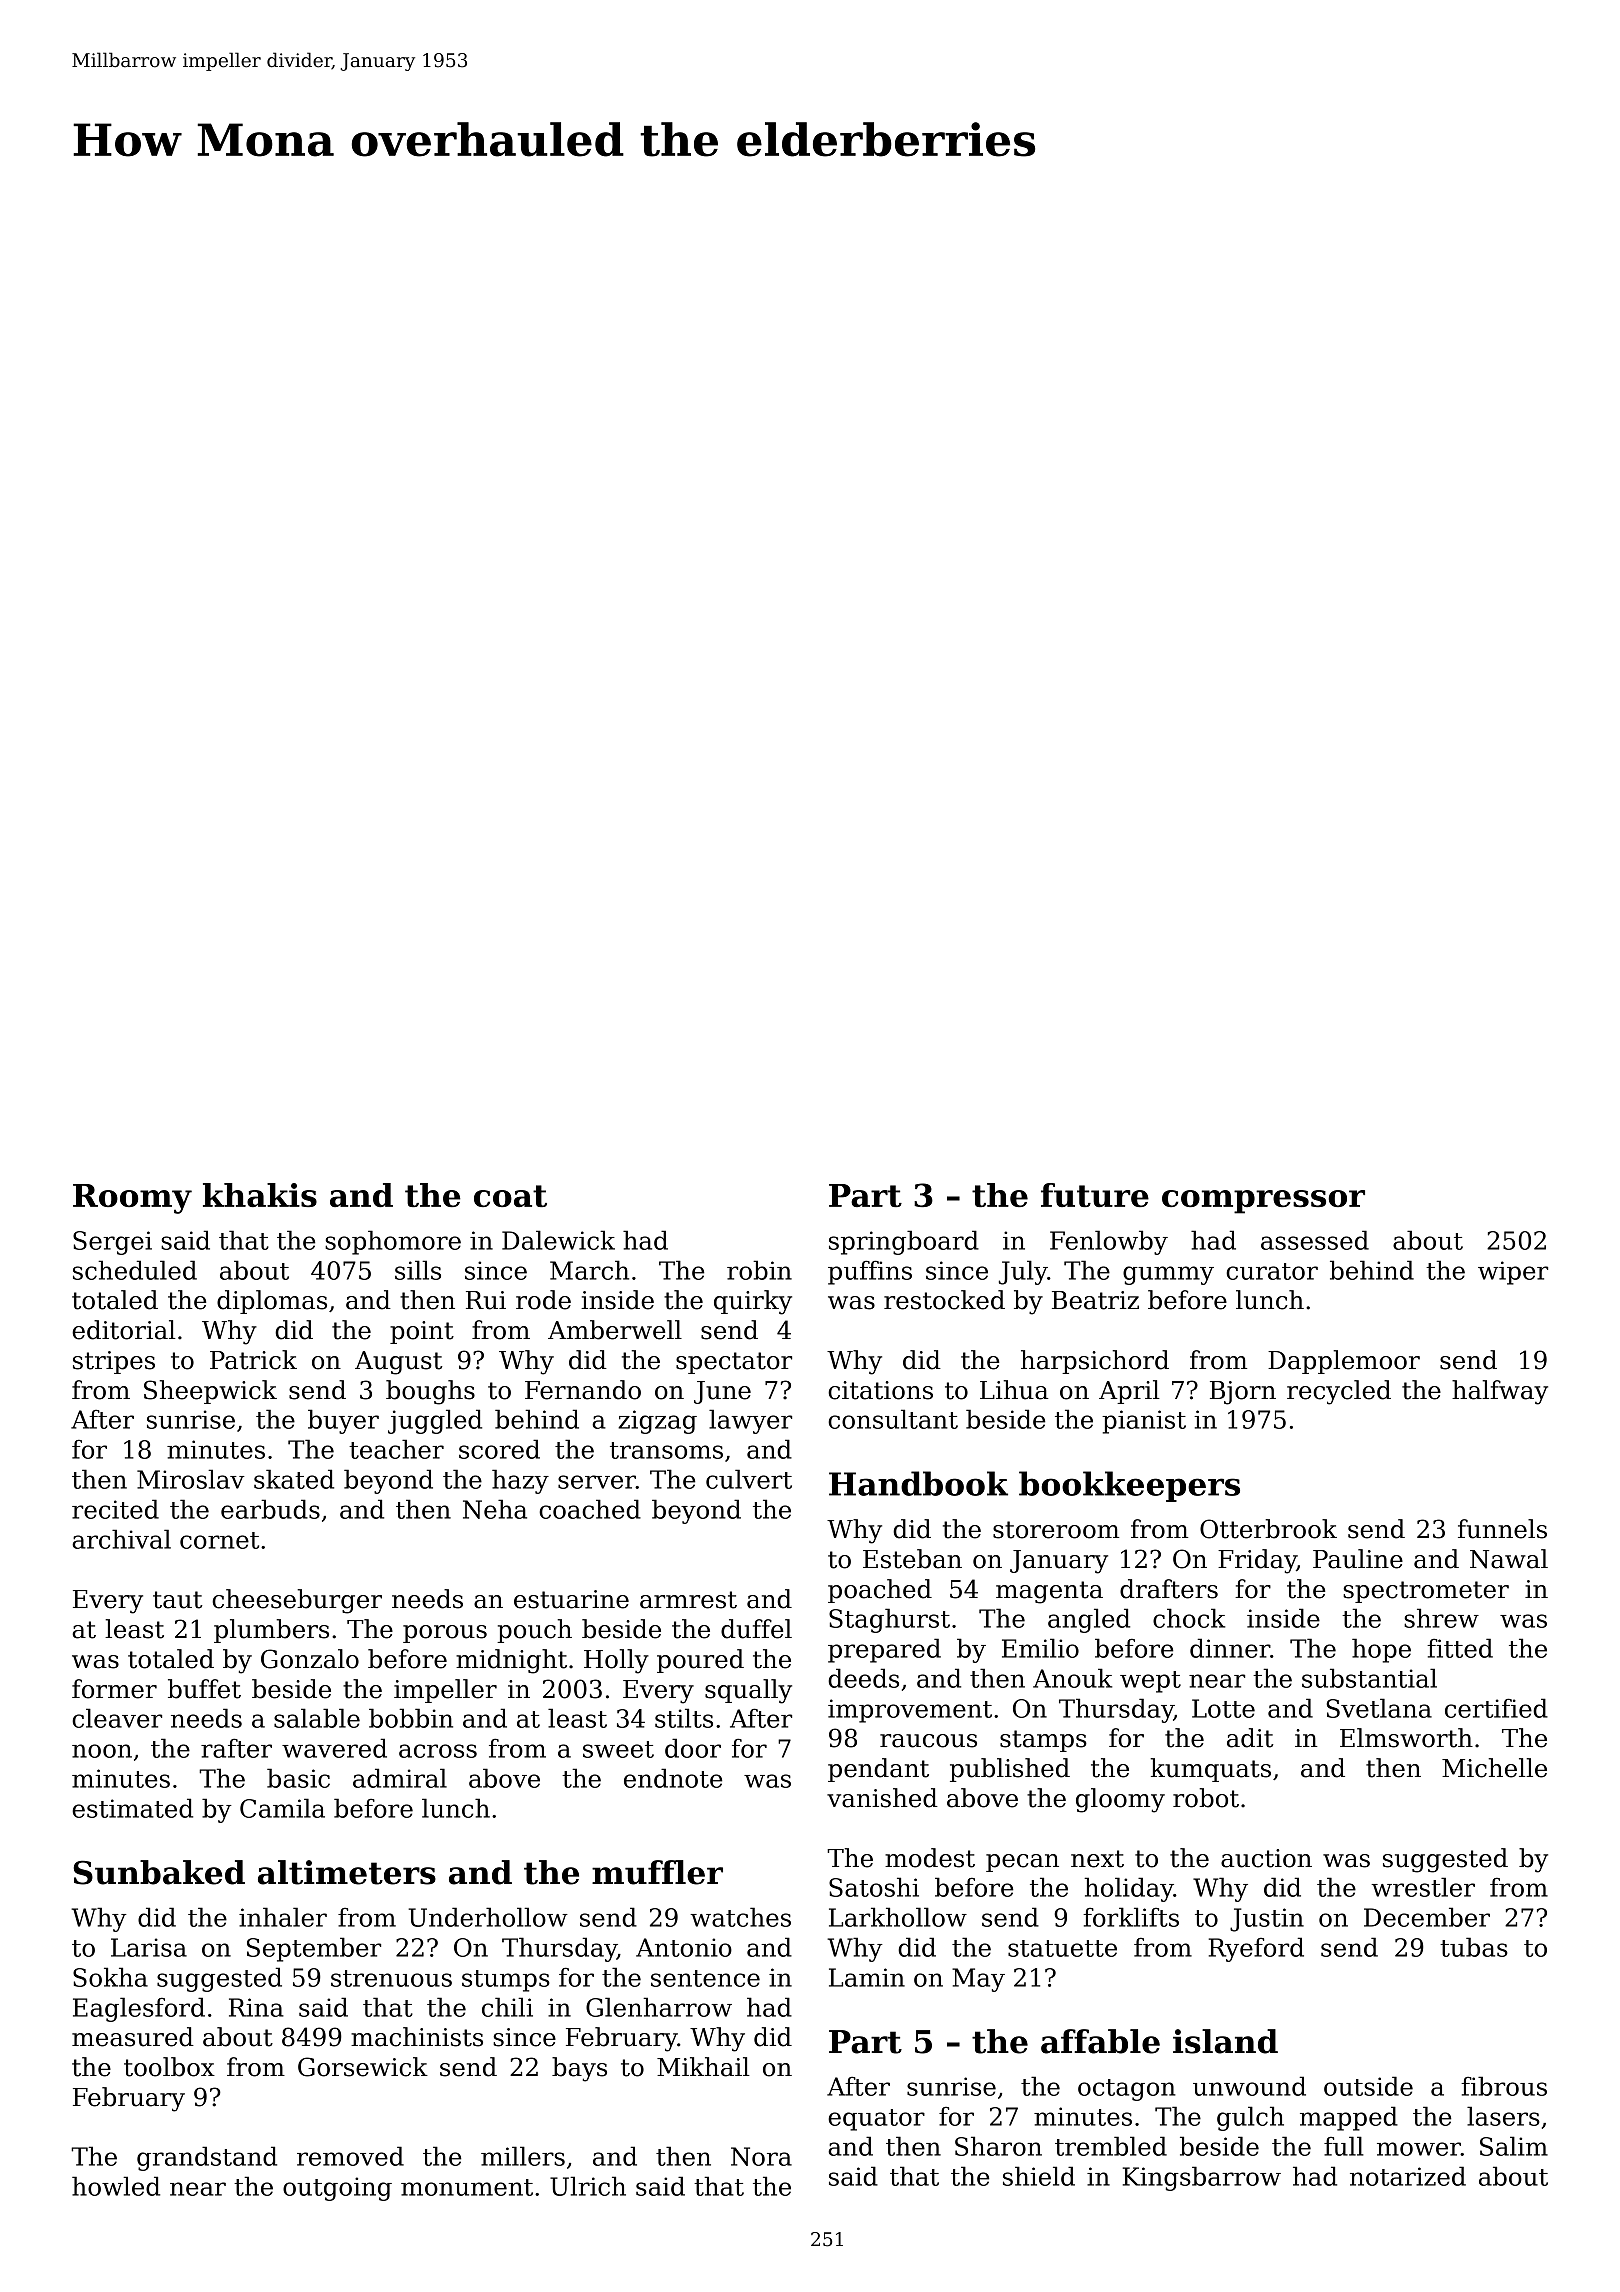  What do you see at coordinates (1263, 1202) in the page?
I see `compressor` at bounding box center [1263, 1202].
